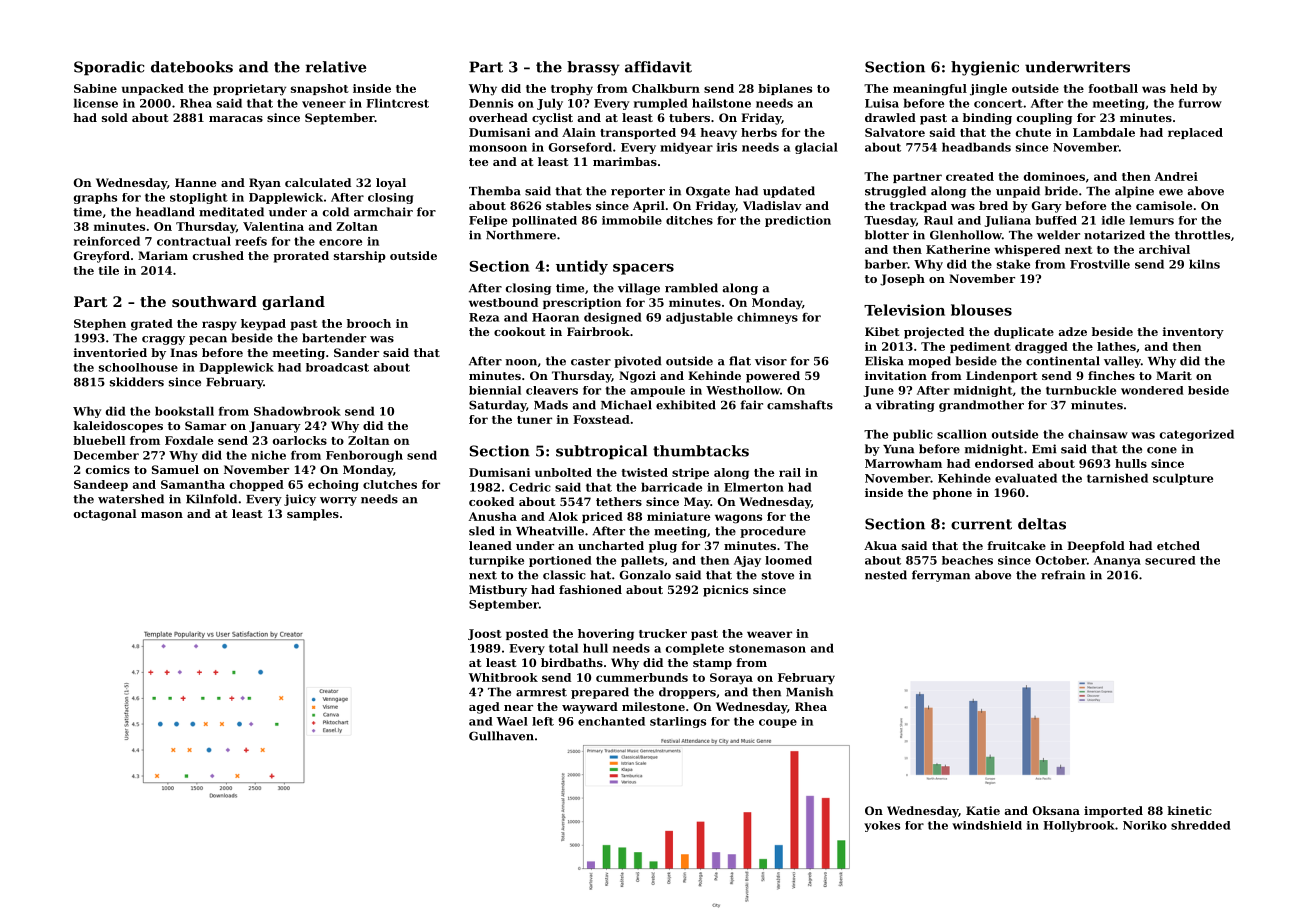 The height and width of the screenshot is (924, 1308). What do you see at coordinates (527, 634) in the screenshot?
I see `posted` at bounding box center [527, 634].
